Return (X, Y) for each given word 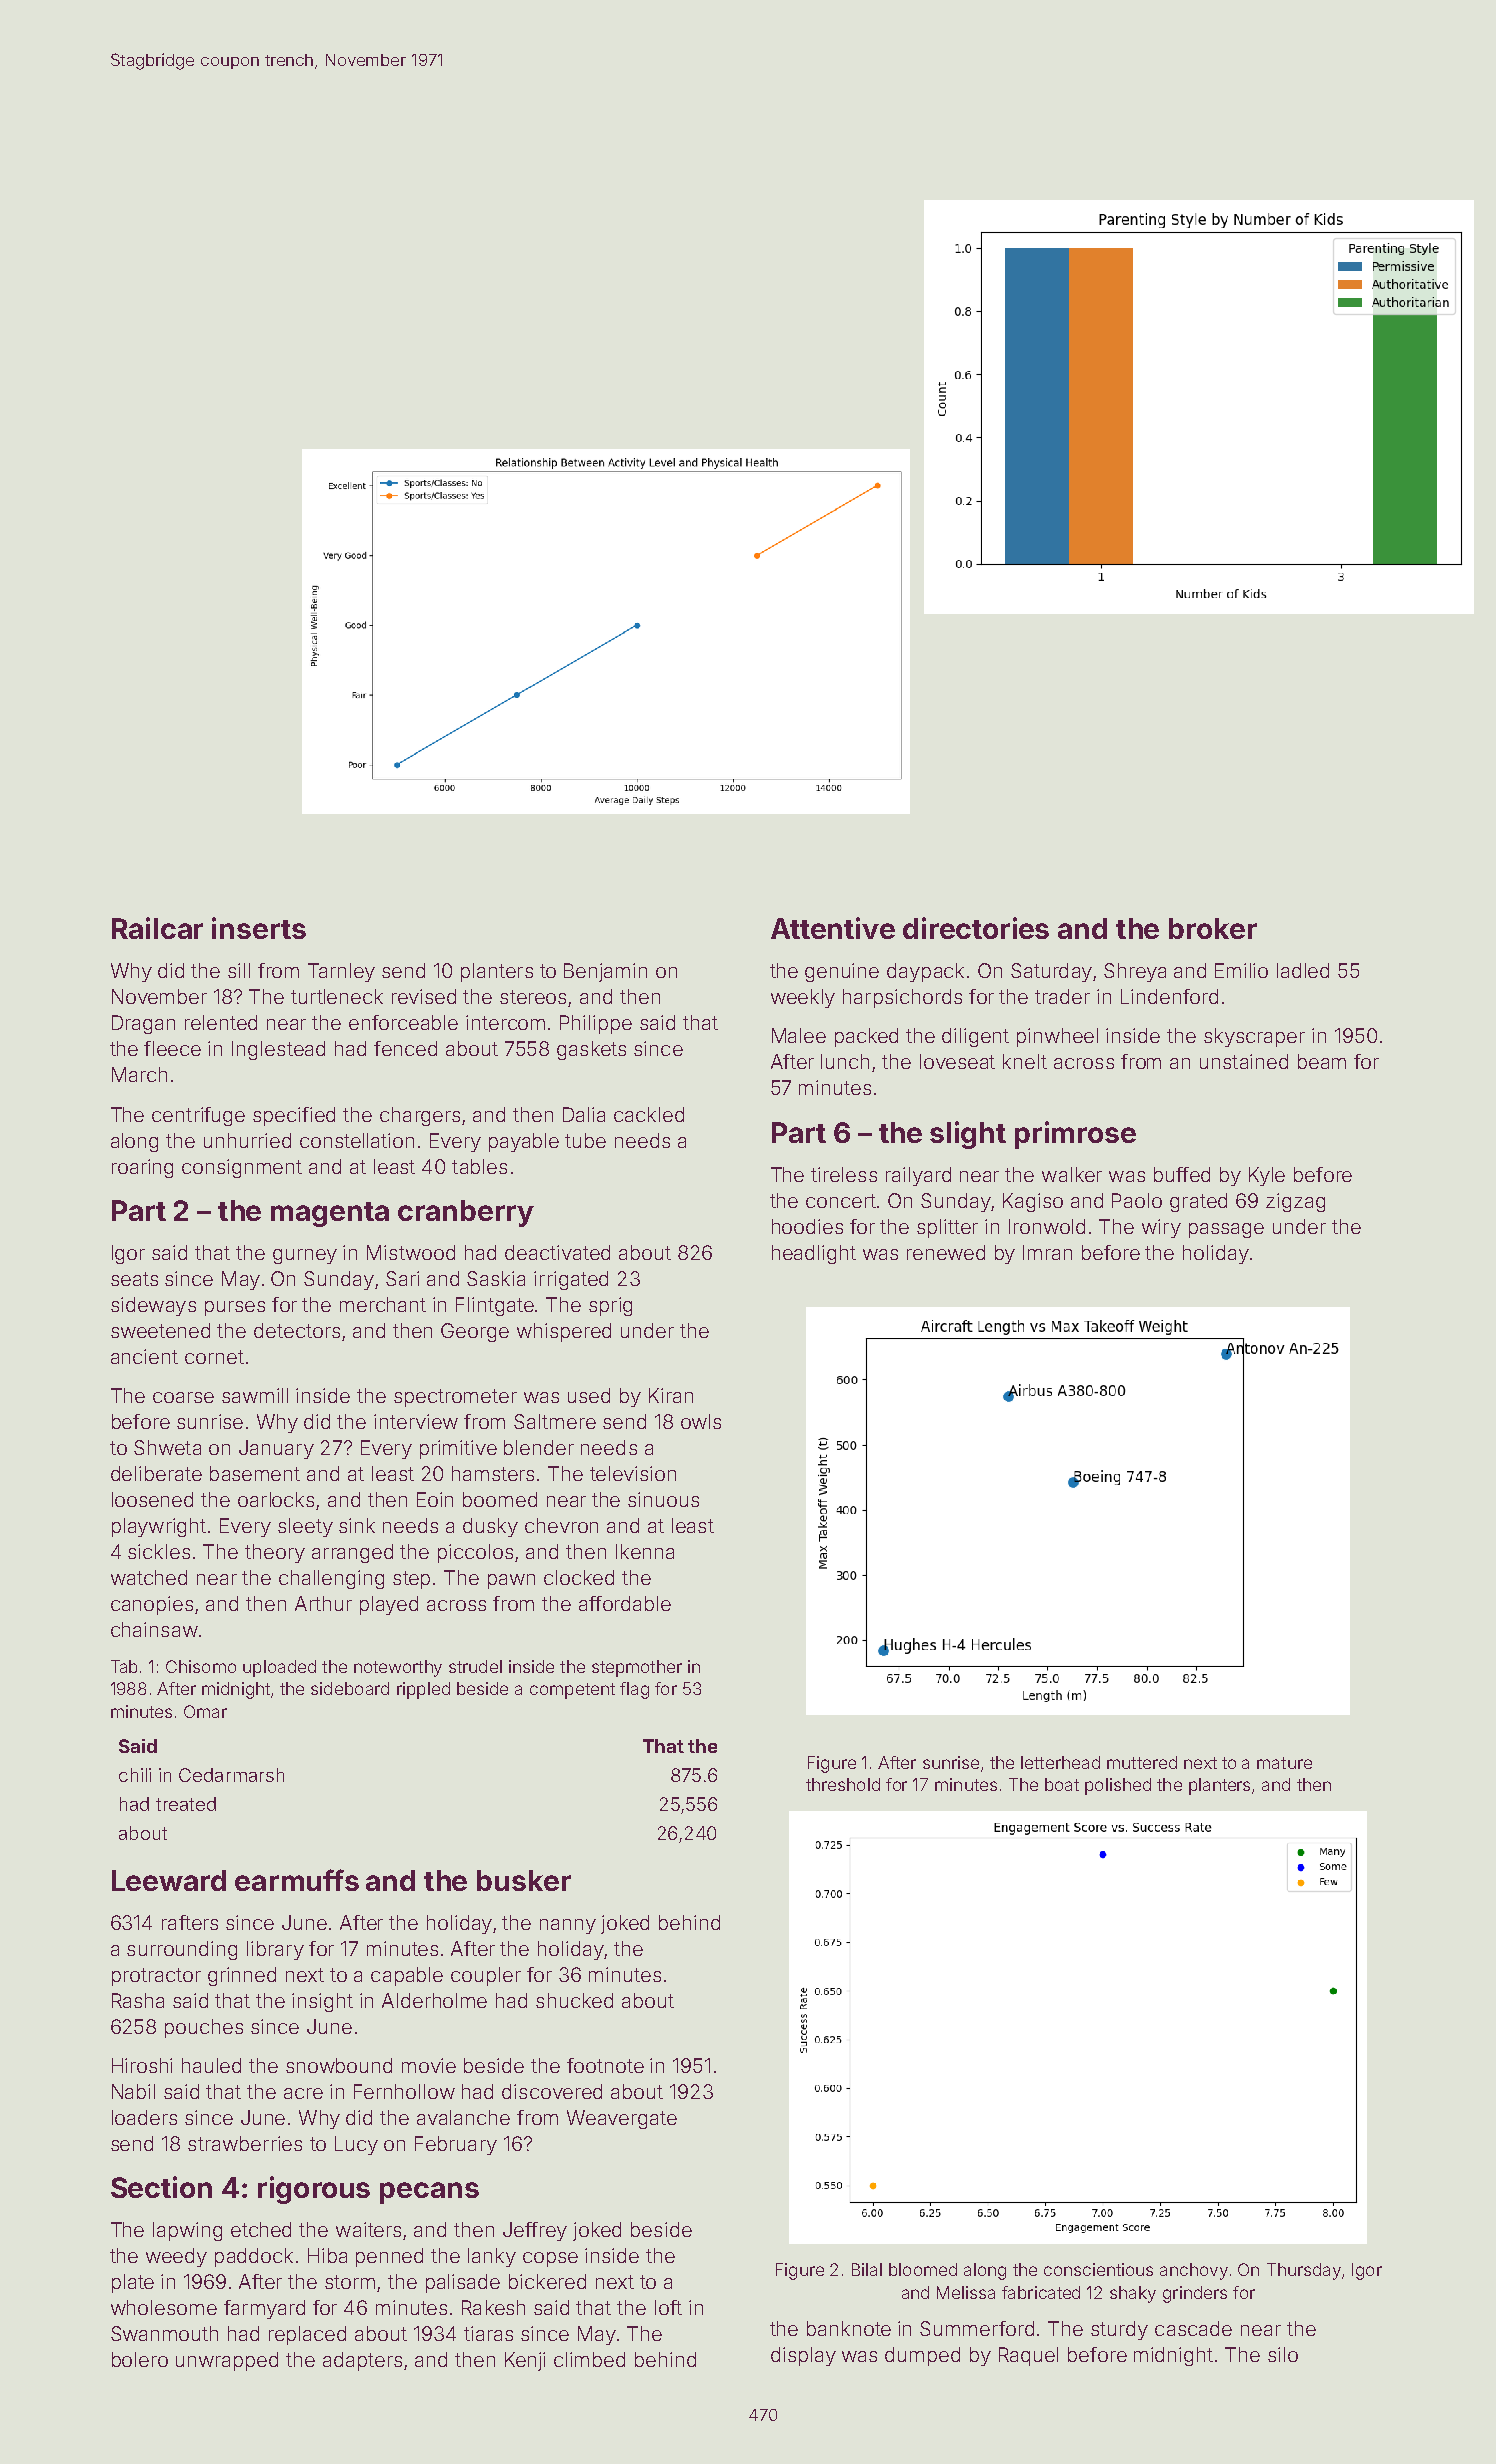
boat (1062, 1784)
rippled (423, 1690)
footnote (605, 2065)
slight (968, 1135)
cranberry (466, 1213)
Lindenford (1169, 996)
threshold (843, 1784)
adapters (362, 2361)
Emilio (1241, 970)
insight (322, 2002)
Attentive (833, 928)
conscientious (1098, 2269)
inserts (259, 928)
